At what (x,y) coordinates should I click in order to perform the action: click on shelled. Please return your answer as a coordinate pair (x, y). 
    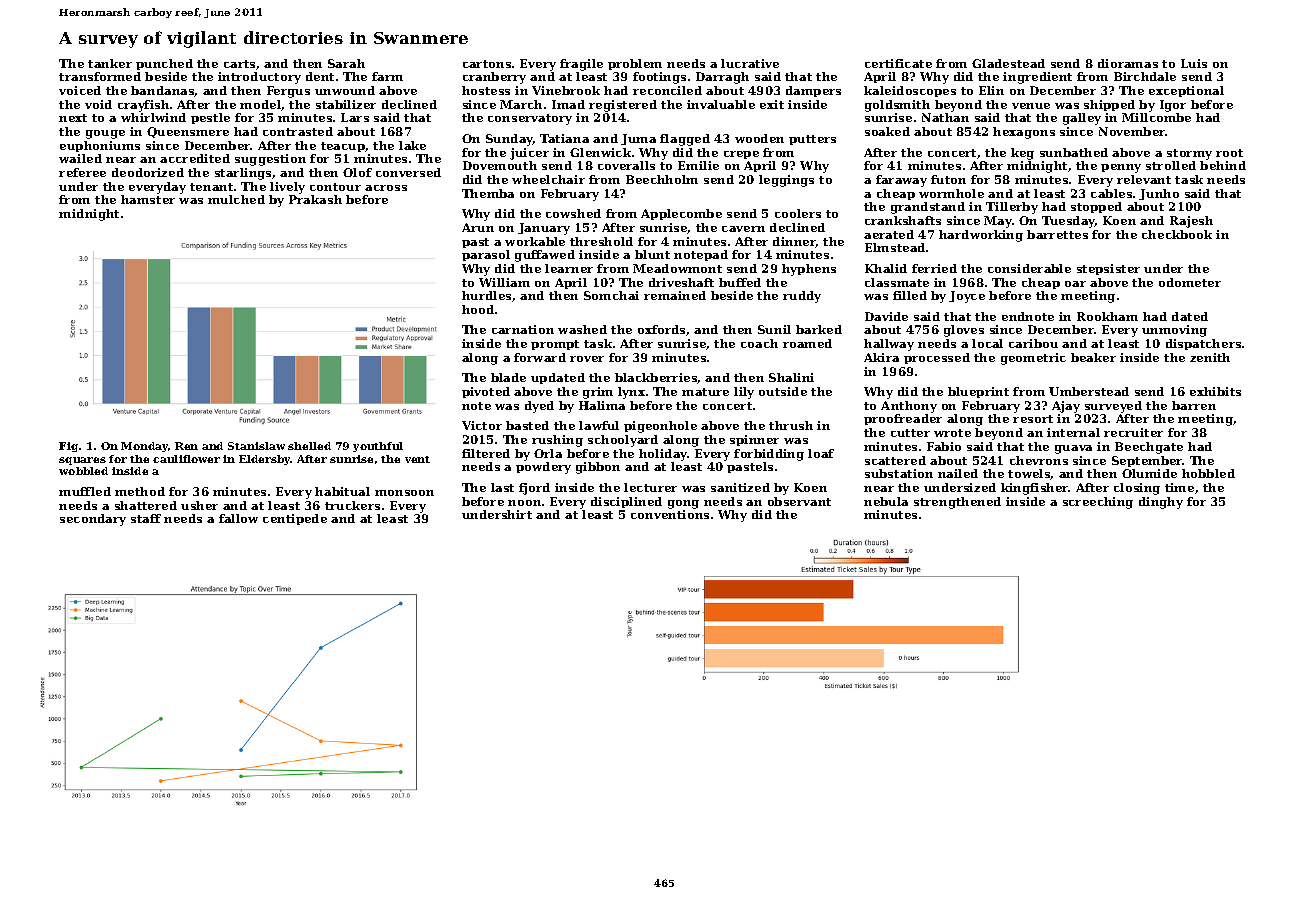
    Looking at the image, I should click on (309, 446).
